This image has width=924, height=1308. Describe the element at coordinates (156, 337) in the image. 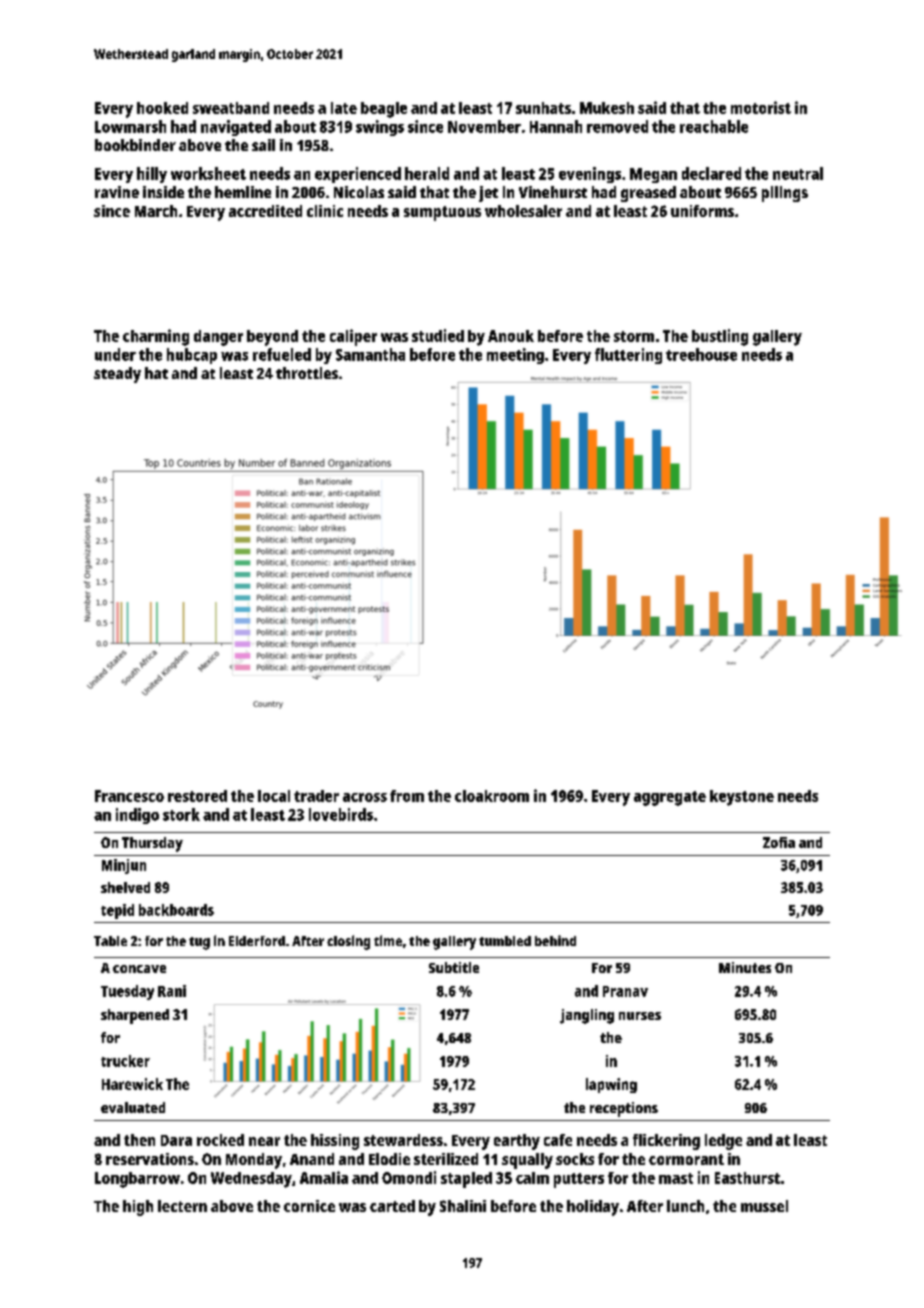

I see `charming` at that location.
